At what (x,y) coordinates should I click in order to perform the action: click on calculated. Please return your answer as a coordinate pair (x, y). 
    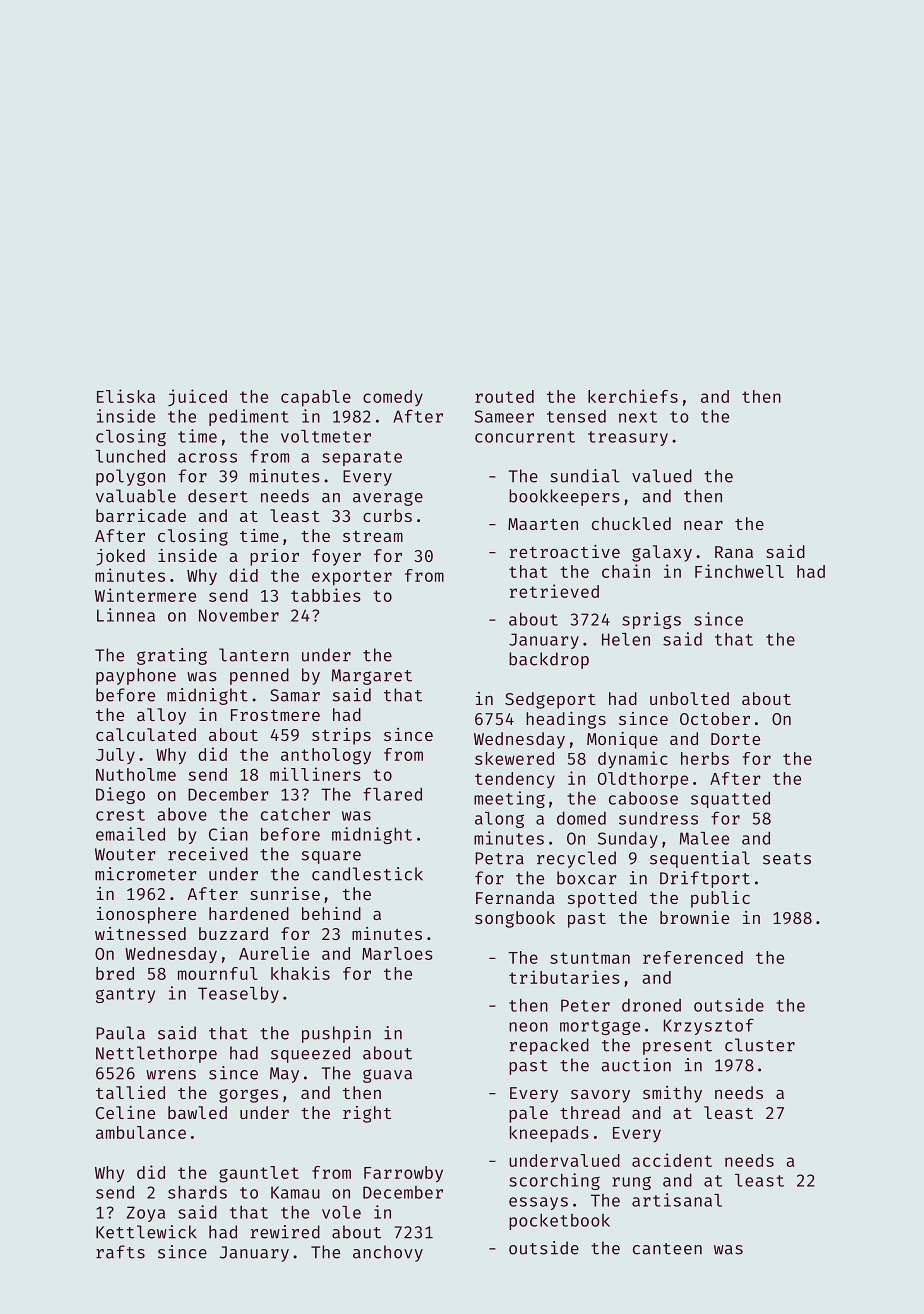
    Looking at the image, I should click on (146, 734).
